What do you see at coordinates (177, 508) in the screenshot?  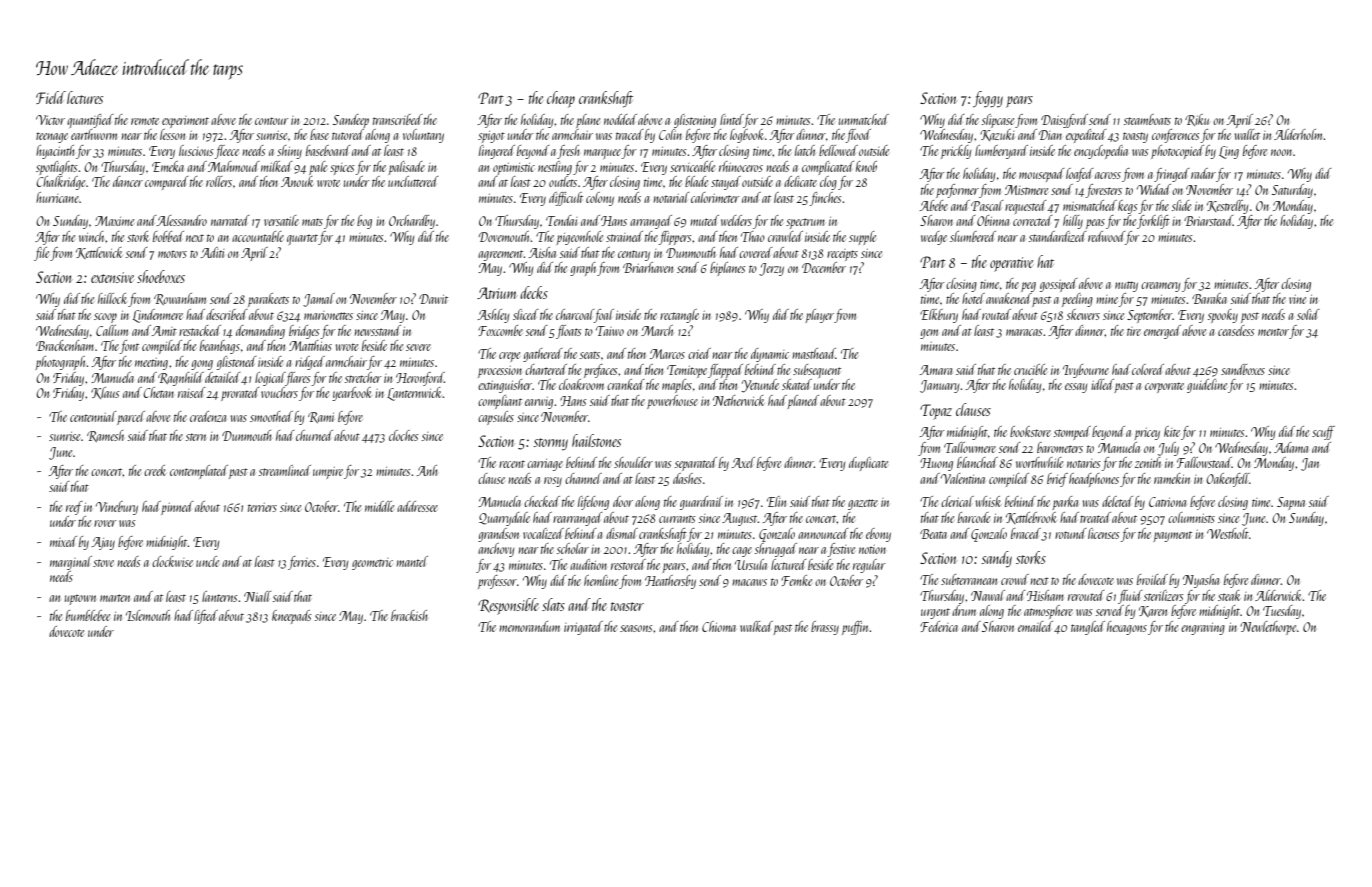 I see `pinned` at bounding box center [177, 508].
